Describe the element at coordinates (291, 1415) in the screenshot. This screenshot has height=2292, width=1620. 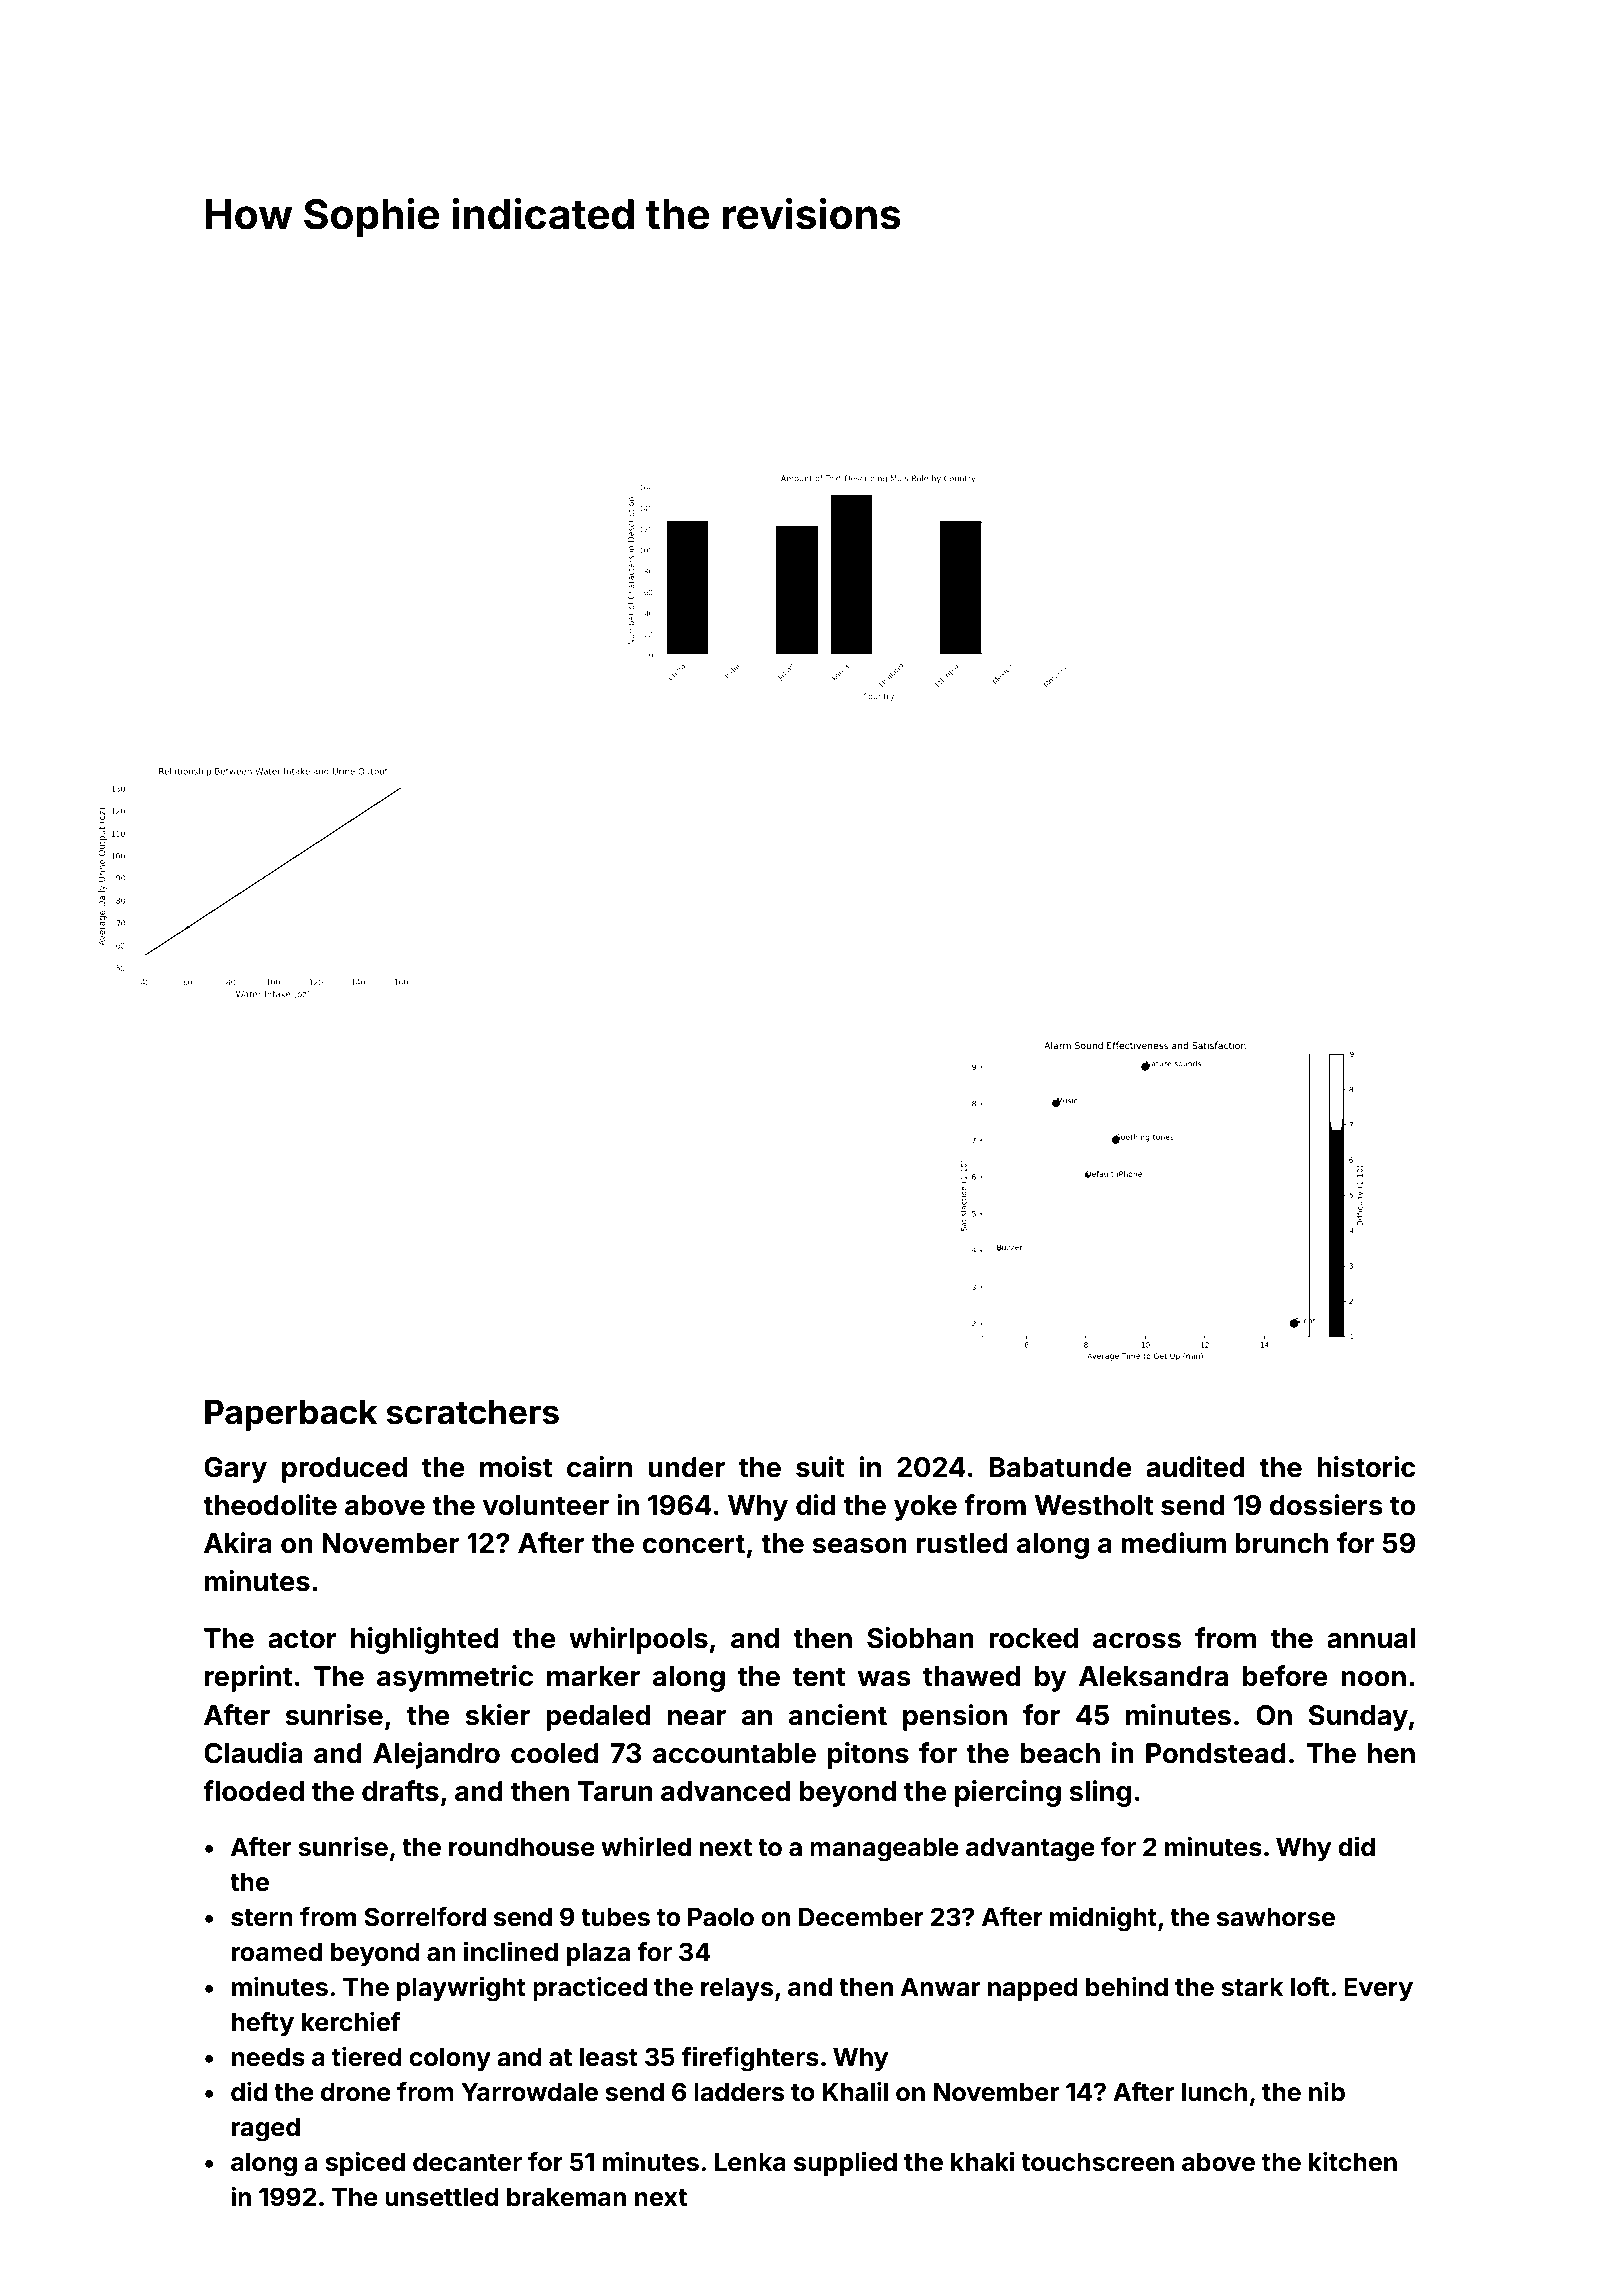
I see `Paperback` at that location.
